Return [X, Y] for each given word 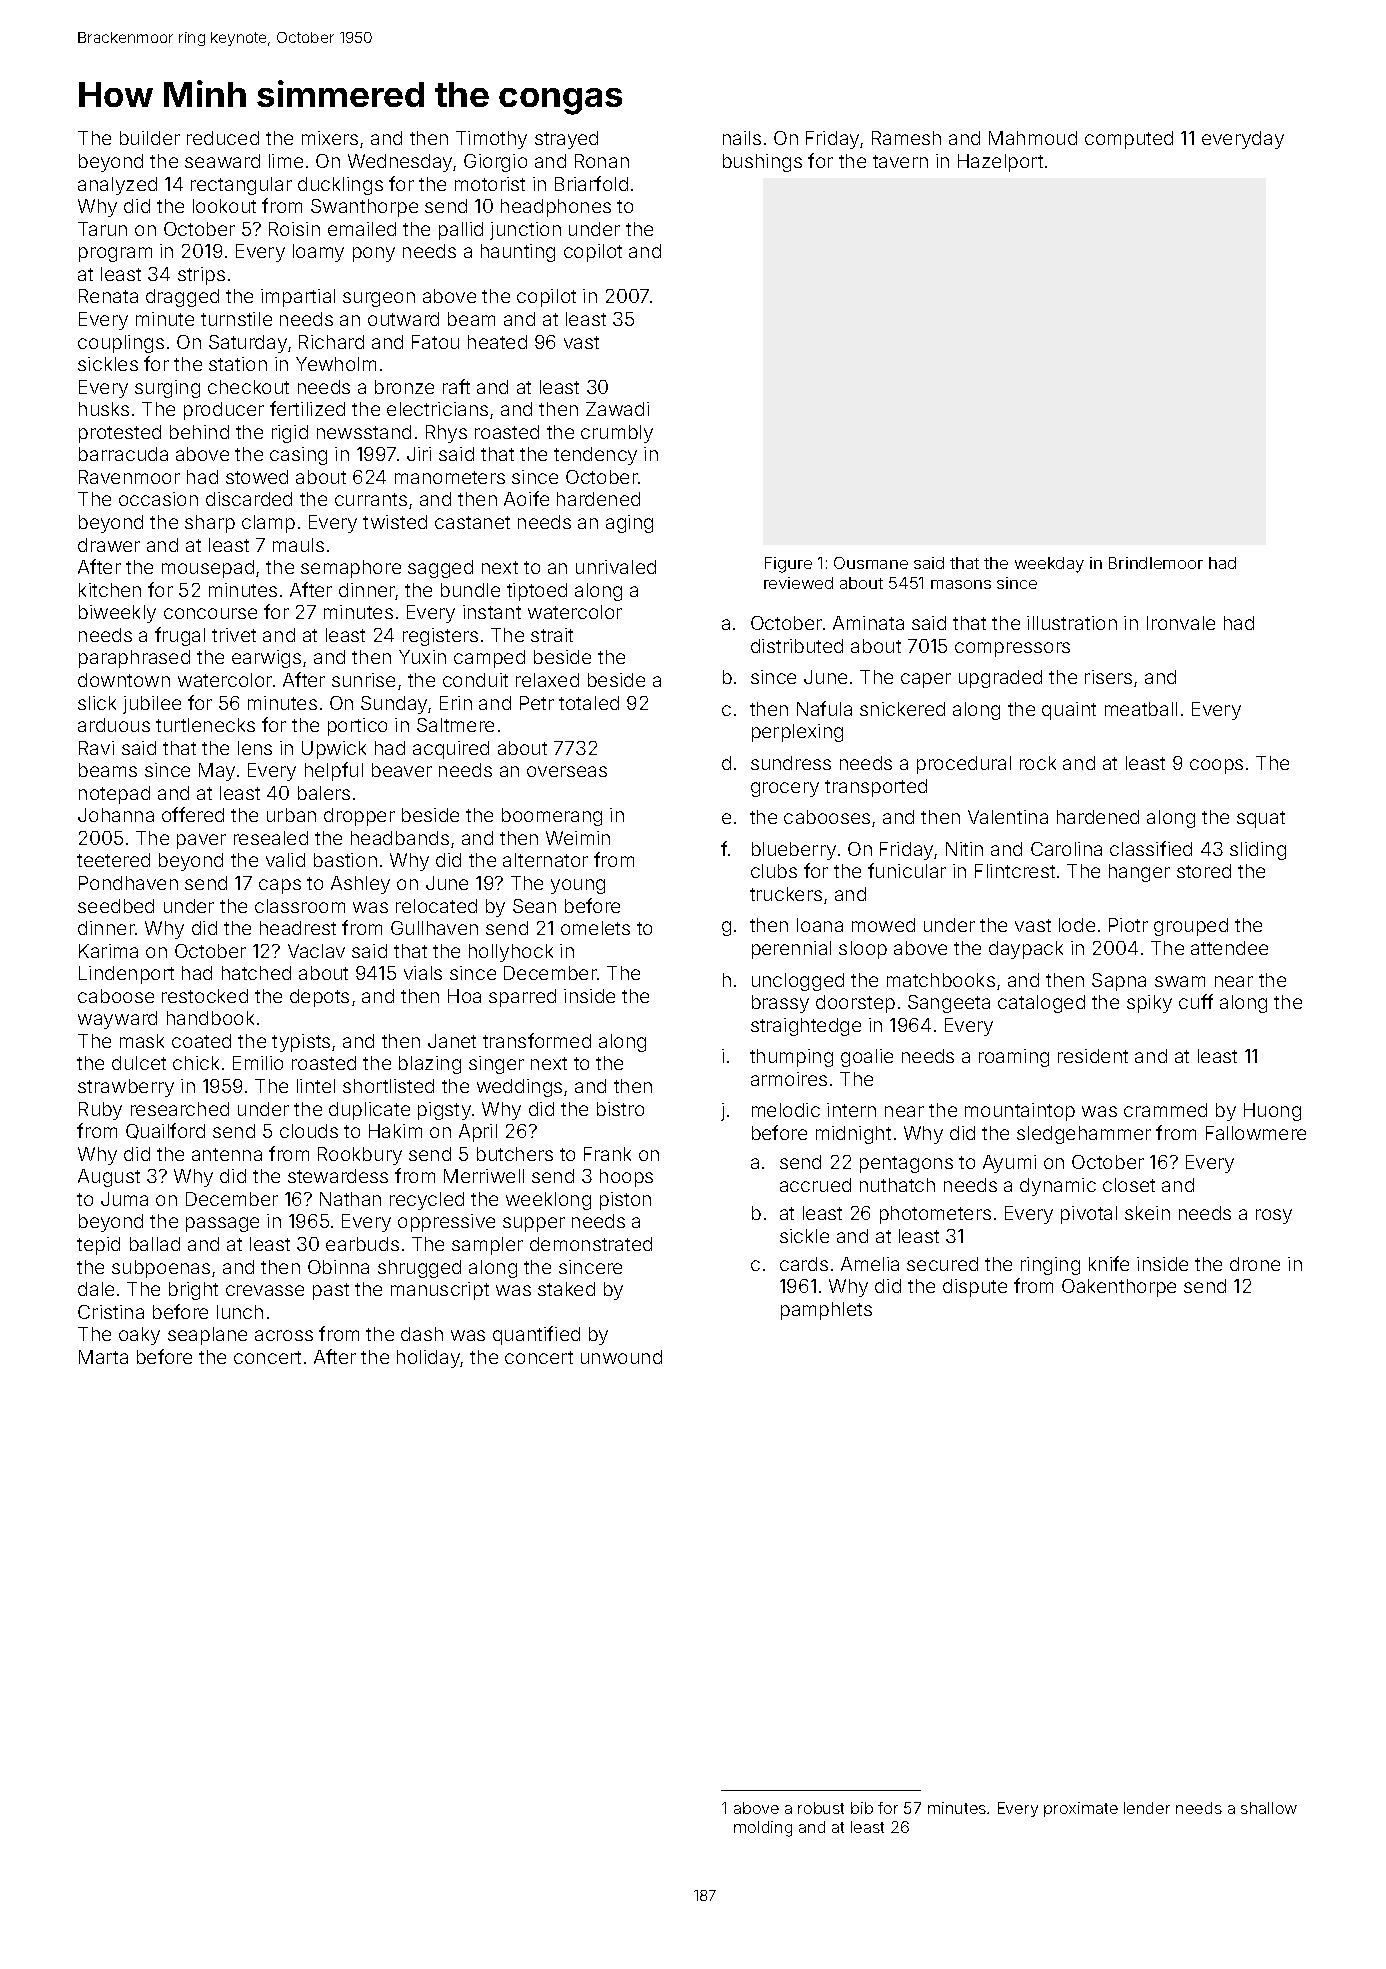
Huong [1272, 1112]
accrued [815, 1185]
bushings [762, 163]
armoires [789, 1079]
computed [1129, 140]
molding [763, 1829]
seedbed [116, 906]
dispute [975, 1288]
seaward [222, 161]
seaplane [207, 1336]
